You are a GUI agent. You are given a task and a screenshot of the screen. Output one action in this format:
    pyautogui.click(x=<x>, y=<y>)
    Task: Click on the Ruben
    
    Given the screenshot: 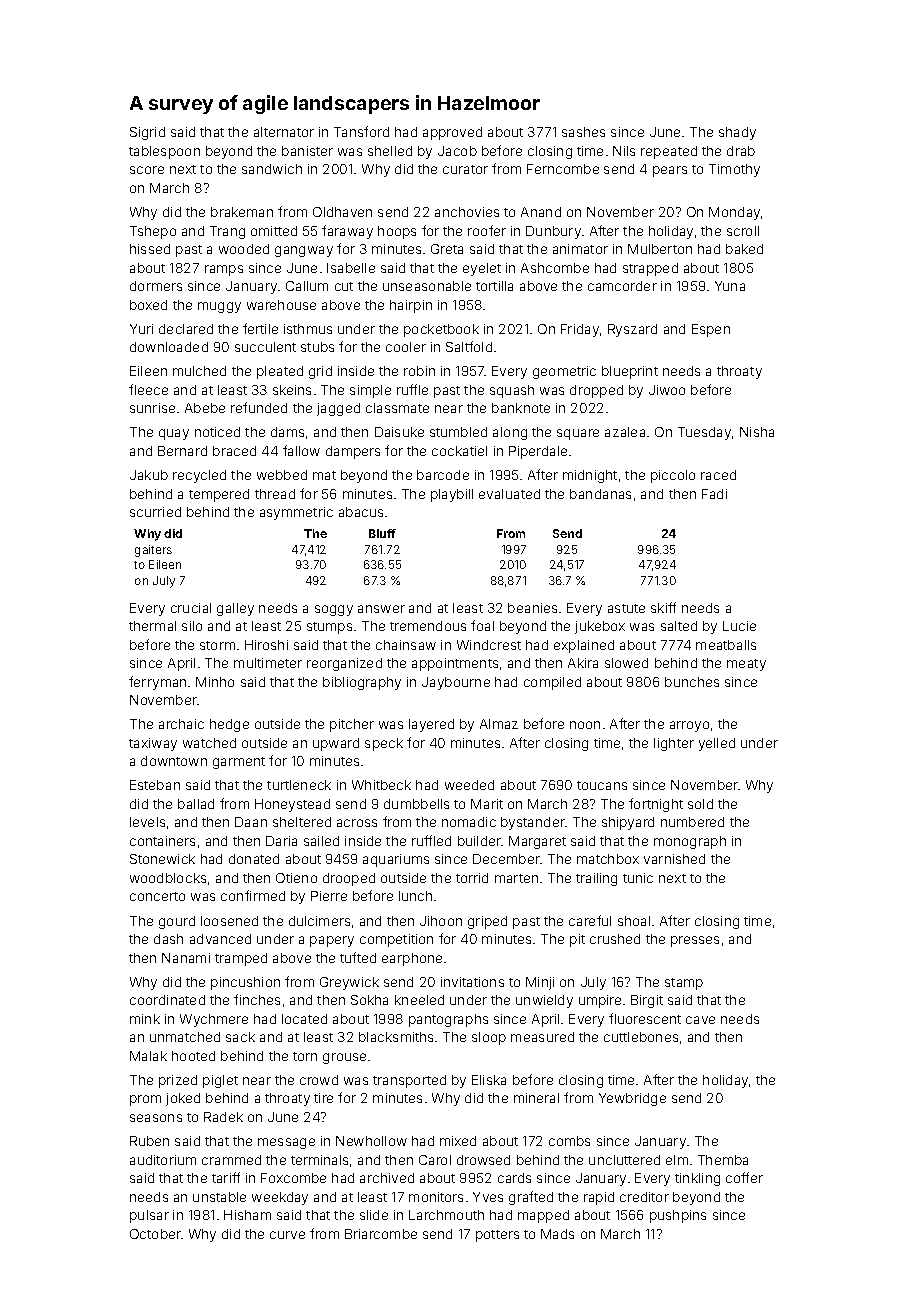 What is the action you would take?
    pyautogui.click(x=149, y=1141)
